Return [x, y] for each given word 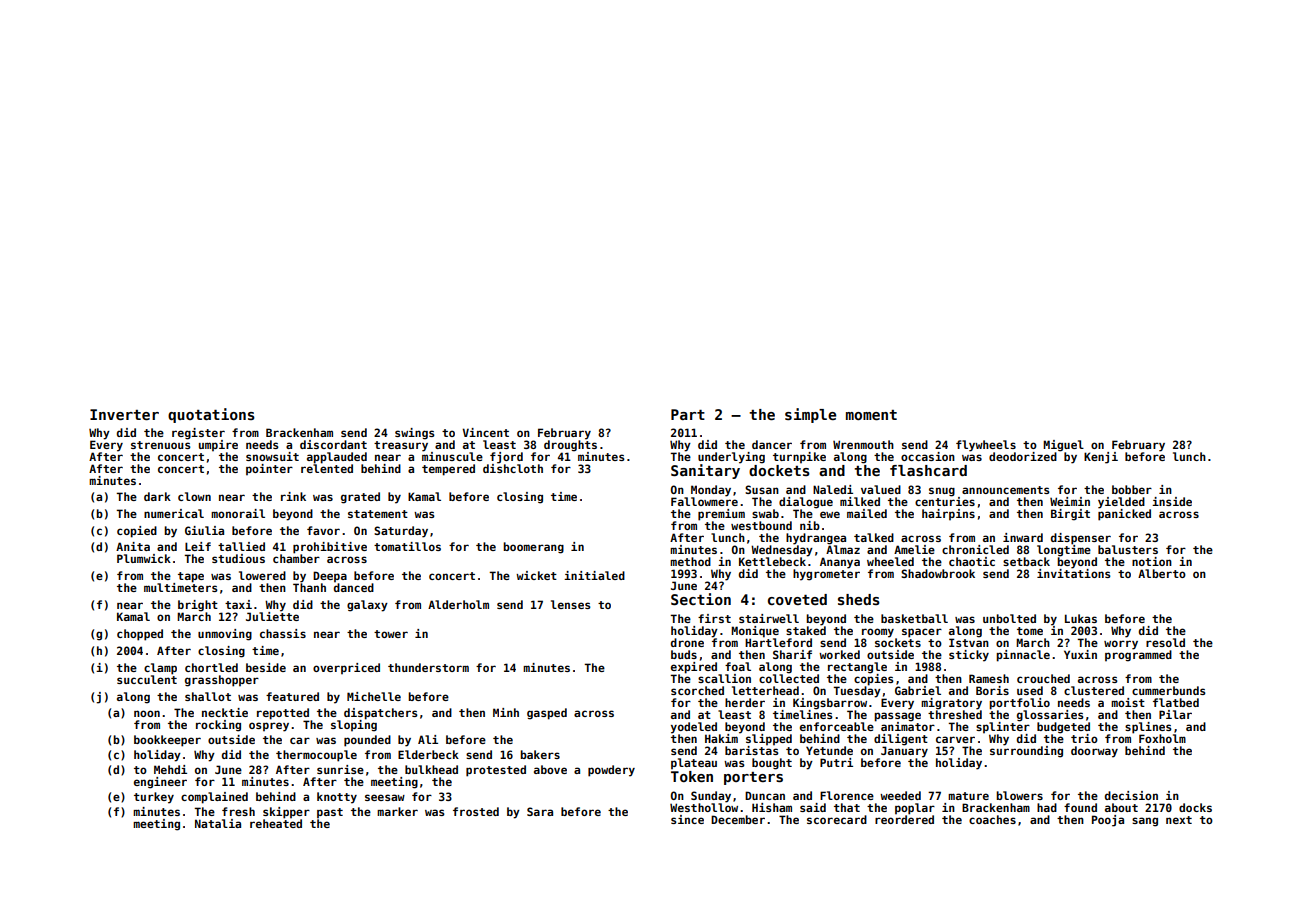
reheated [276, 823]
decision [1131, 795]
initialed [594, 575]
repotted [283, 714]
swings [415, 434]
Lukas [1081, 618]
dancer [772, 444]
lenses [571, 604]
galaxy [367, 606]
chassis [283, 633]
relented [327, 468]
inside [1172, 501]
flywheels [986, 446]
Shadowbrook [938, 573]
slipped [769, 739]
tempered [448, 470]
